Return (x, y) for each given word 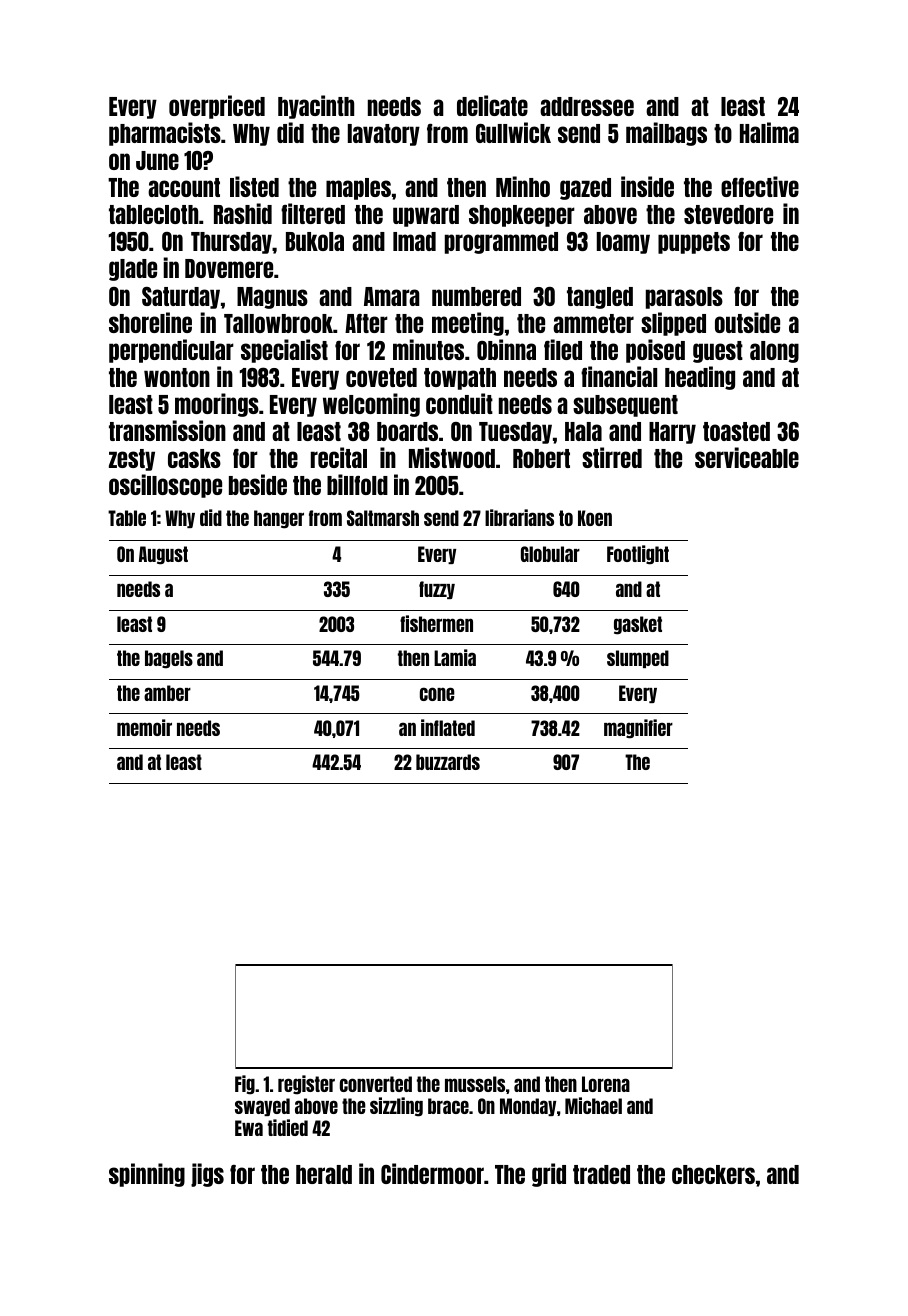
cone (437, 694)
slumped (638, 659)
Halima (769, 132)
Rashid (243, 213)
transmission (167, 430)
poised (655, 351)
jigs (207, 1175)
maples (358, 189)
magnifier (638, 729)
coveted (381, 377)
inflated (448, 727)
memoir (144, 727)
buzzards (448, 762)
